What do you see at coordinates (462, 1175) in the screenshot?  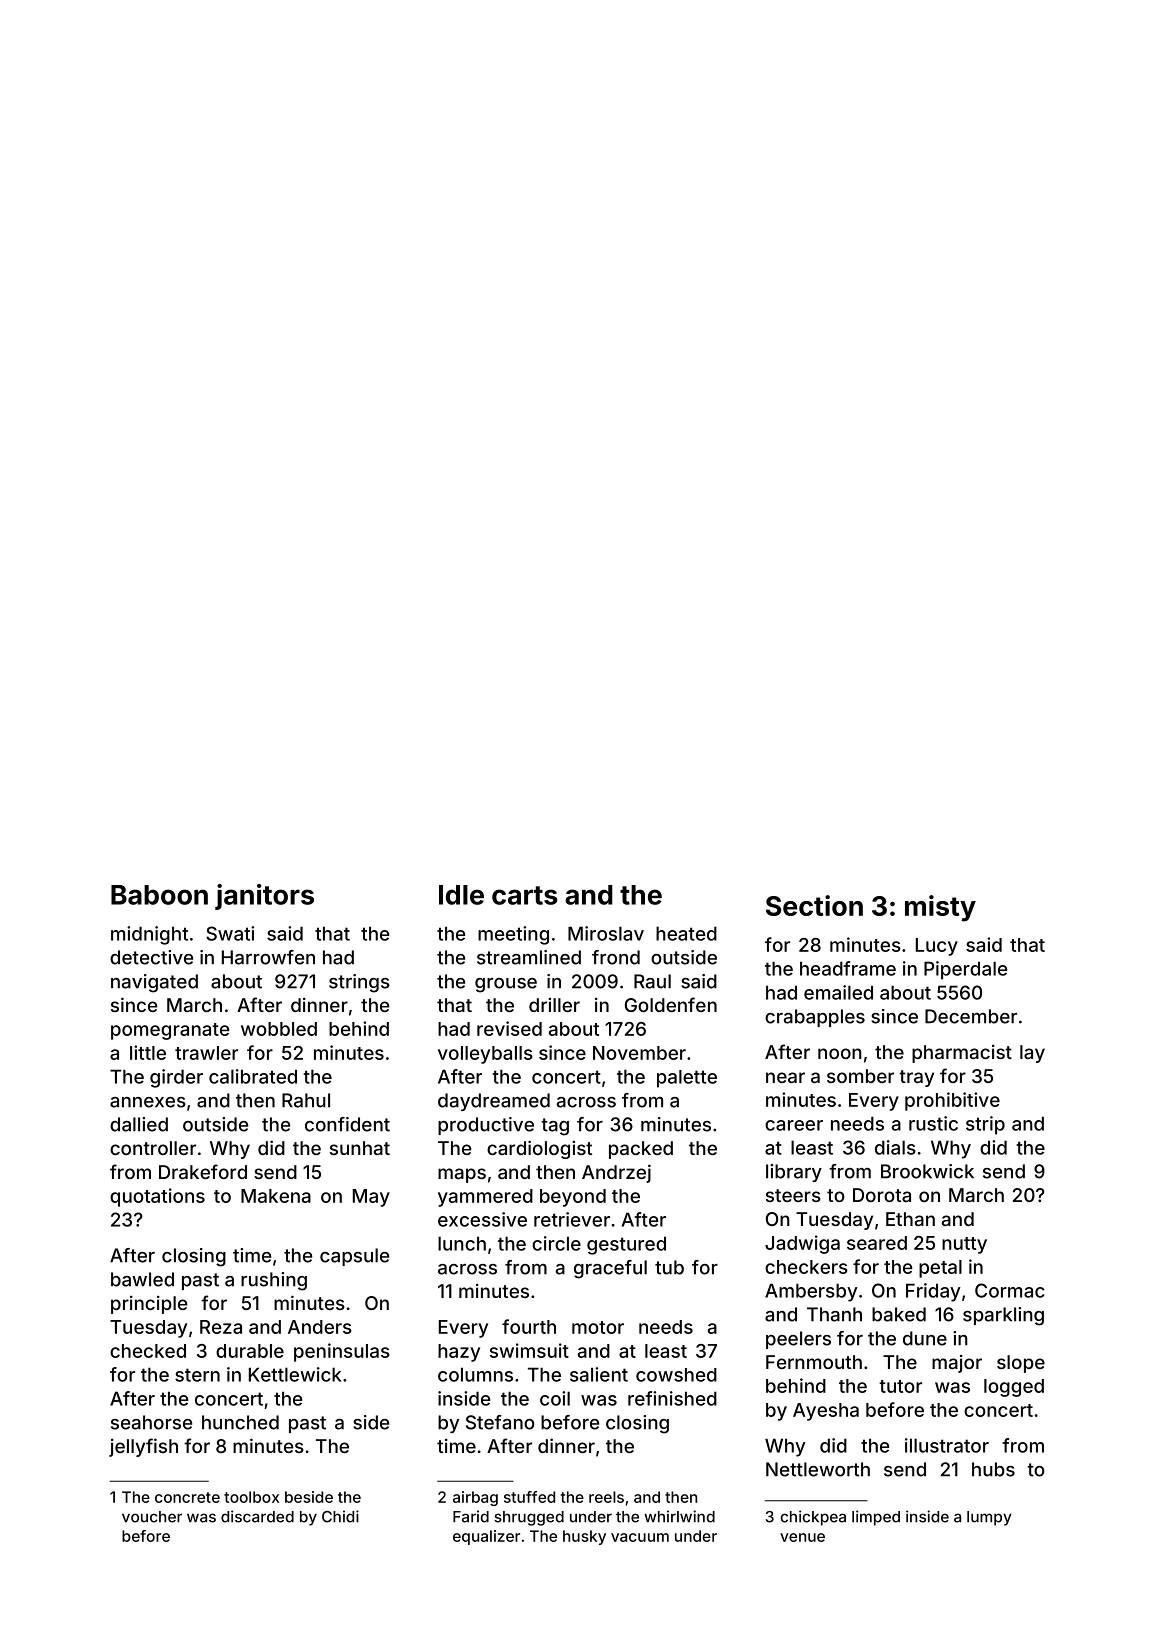 I see `maps` at bounding box center [462, 1175].
